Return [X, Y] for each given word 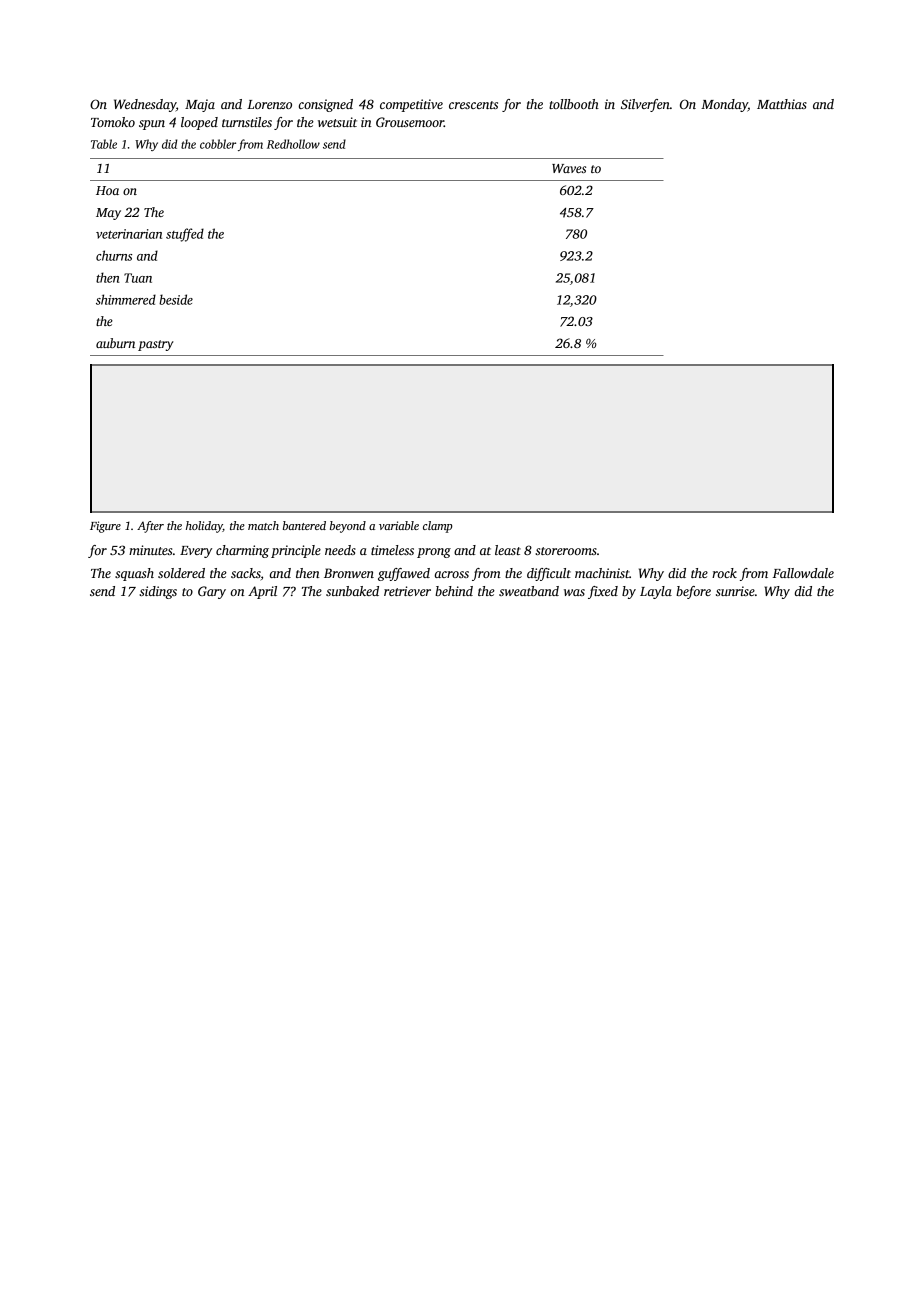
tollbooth [574, 104]
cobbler [218, 144]
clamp [437, 527]
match [263, 525]
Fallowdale [803, 573]
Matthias [782, 104]
